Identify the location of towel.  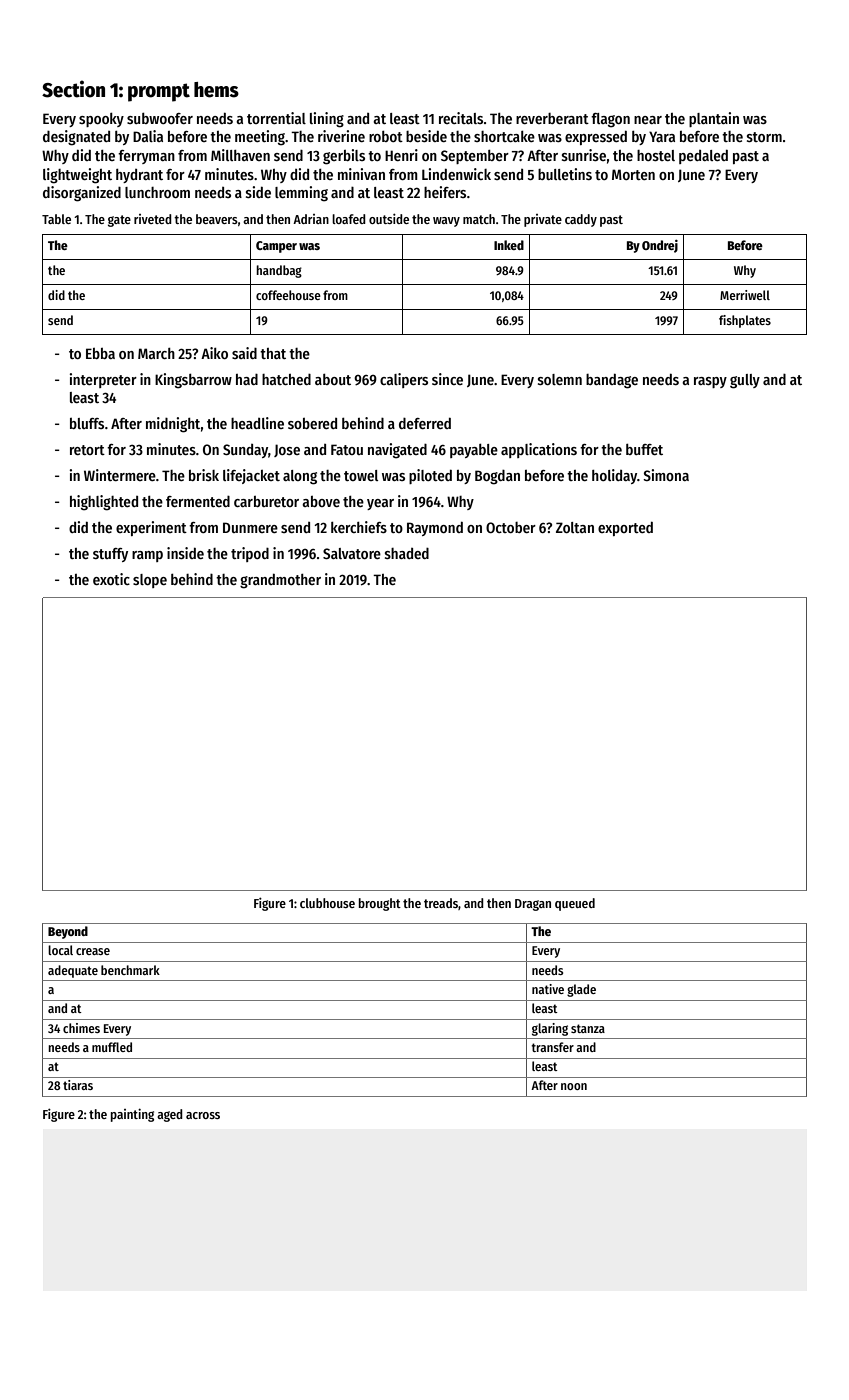
(361, 475).
